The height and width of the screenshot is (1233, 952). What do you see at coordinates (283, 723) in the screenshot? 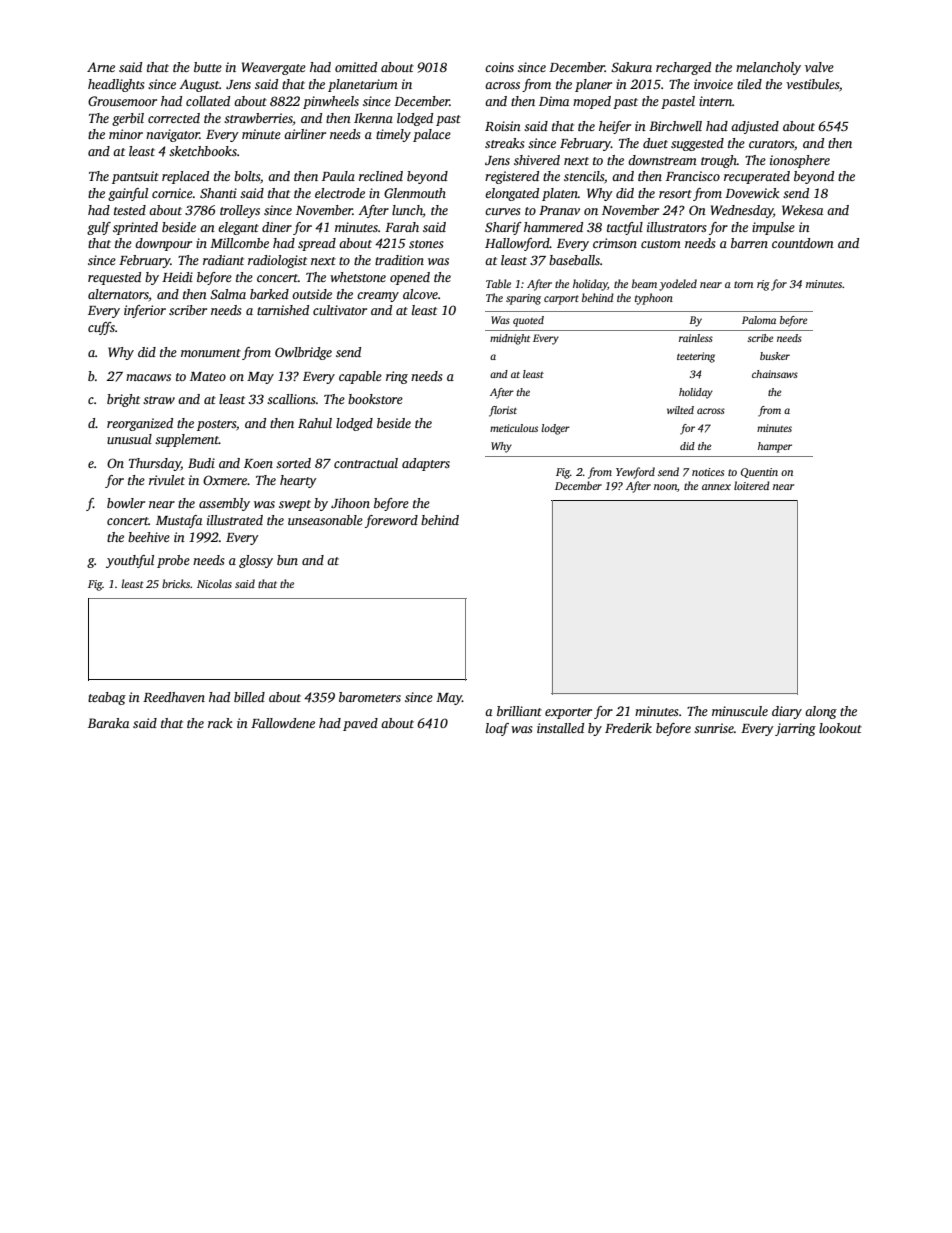
I see `Fallowdene` at bounding box center [283, 723].
